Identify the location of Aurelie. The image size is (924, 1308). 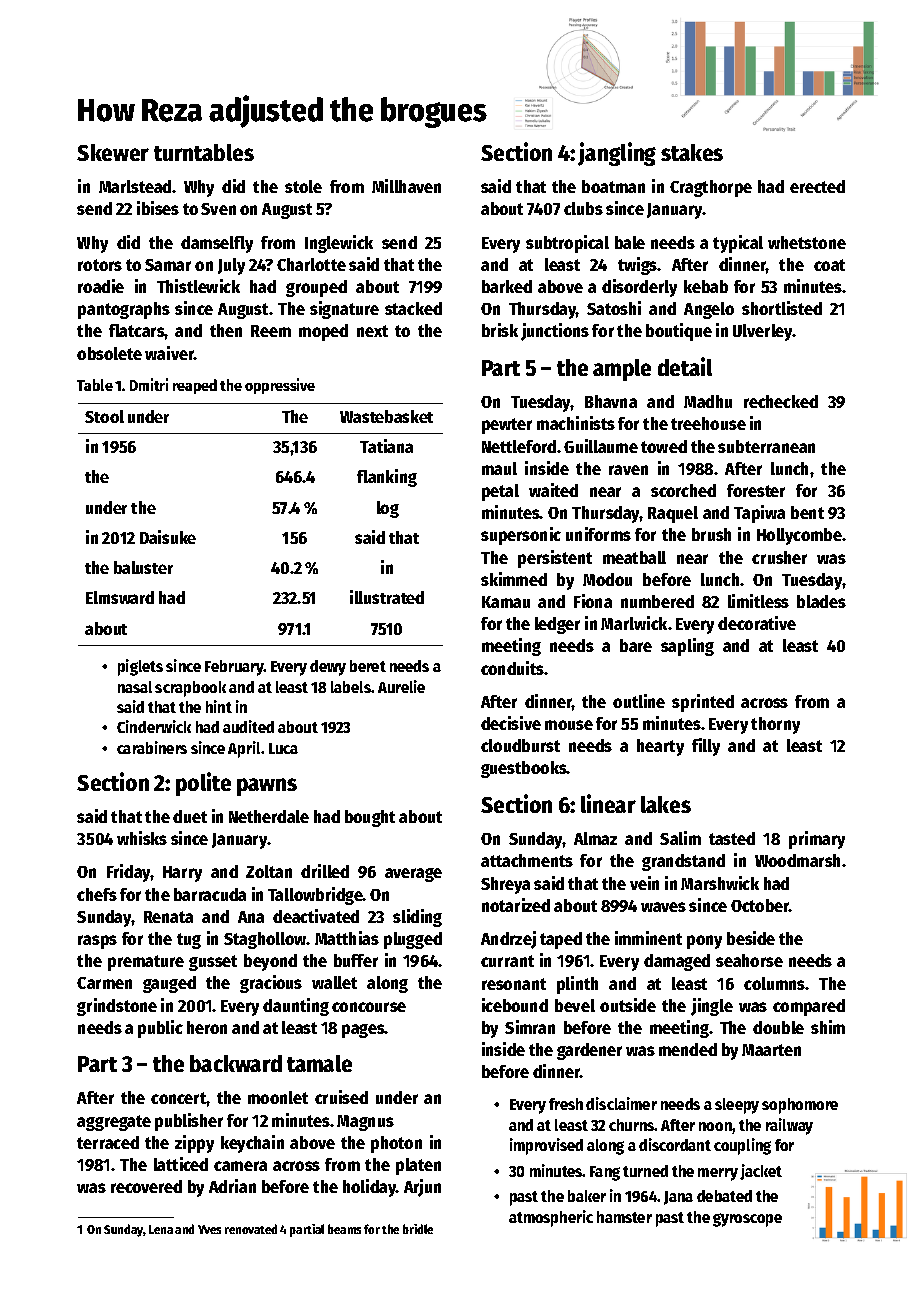
(401, 686).
